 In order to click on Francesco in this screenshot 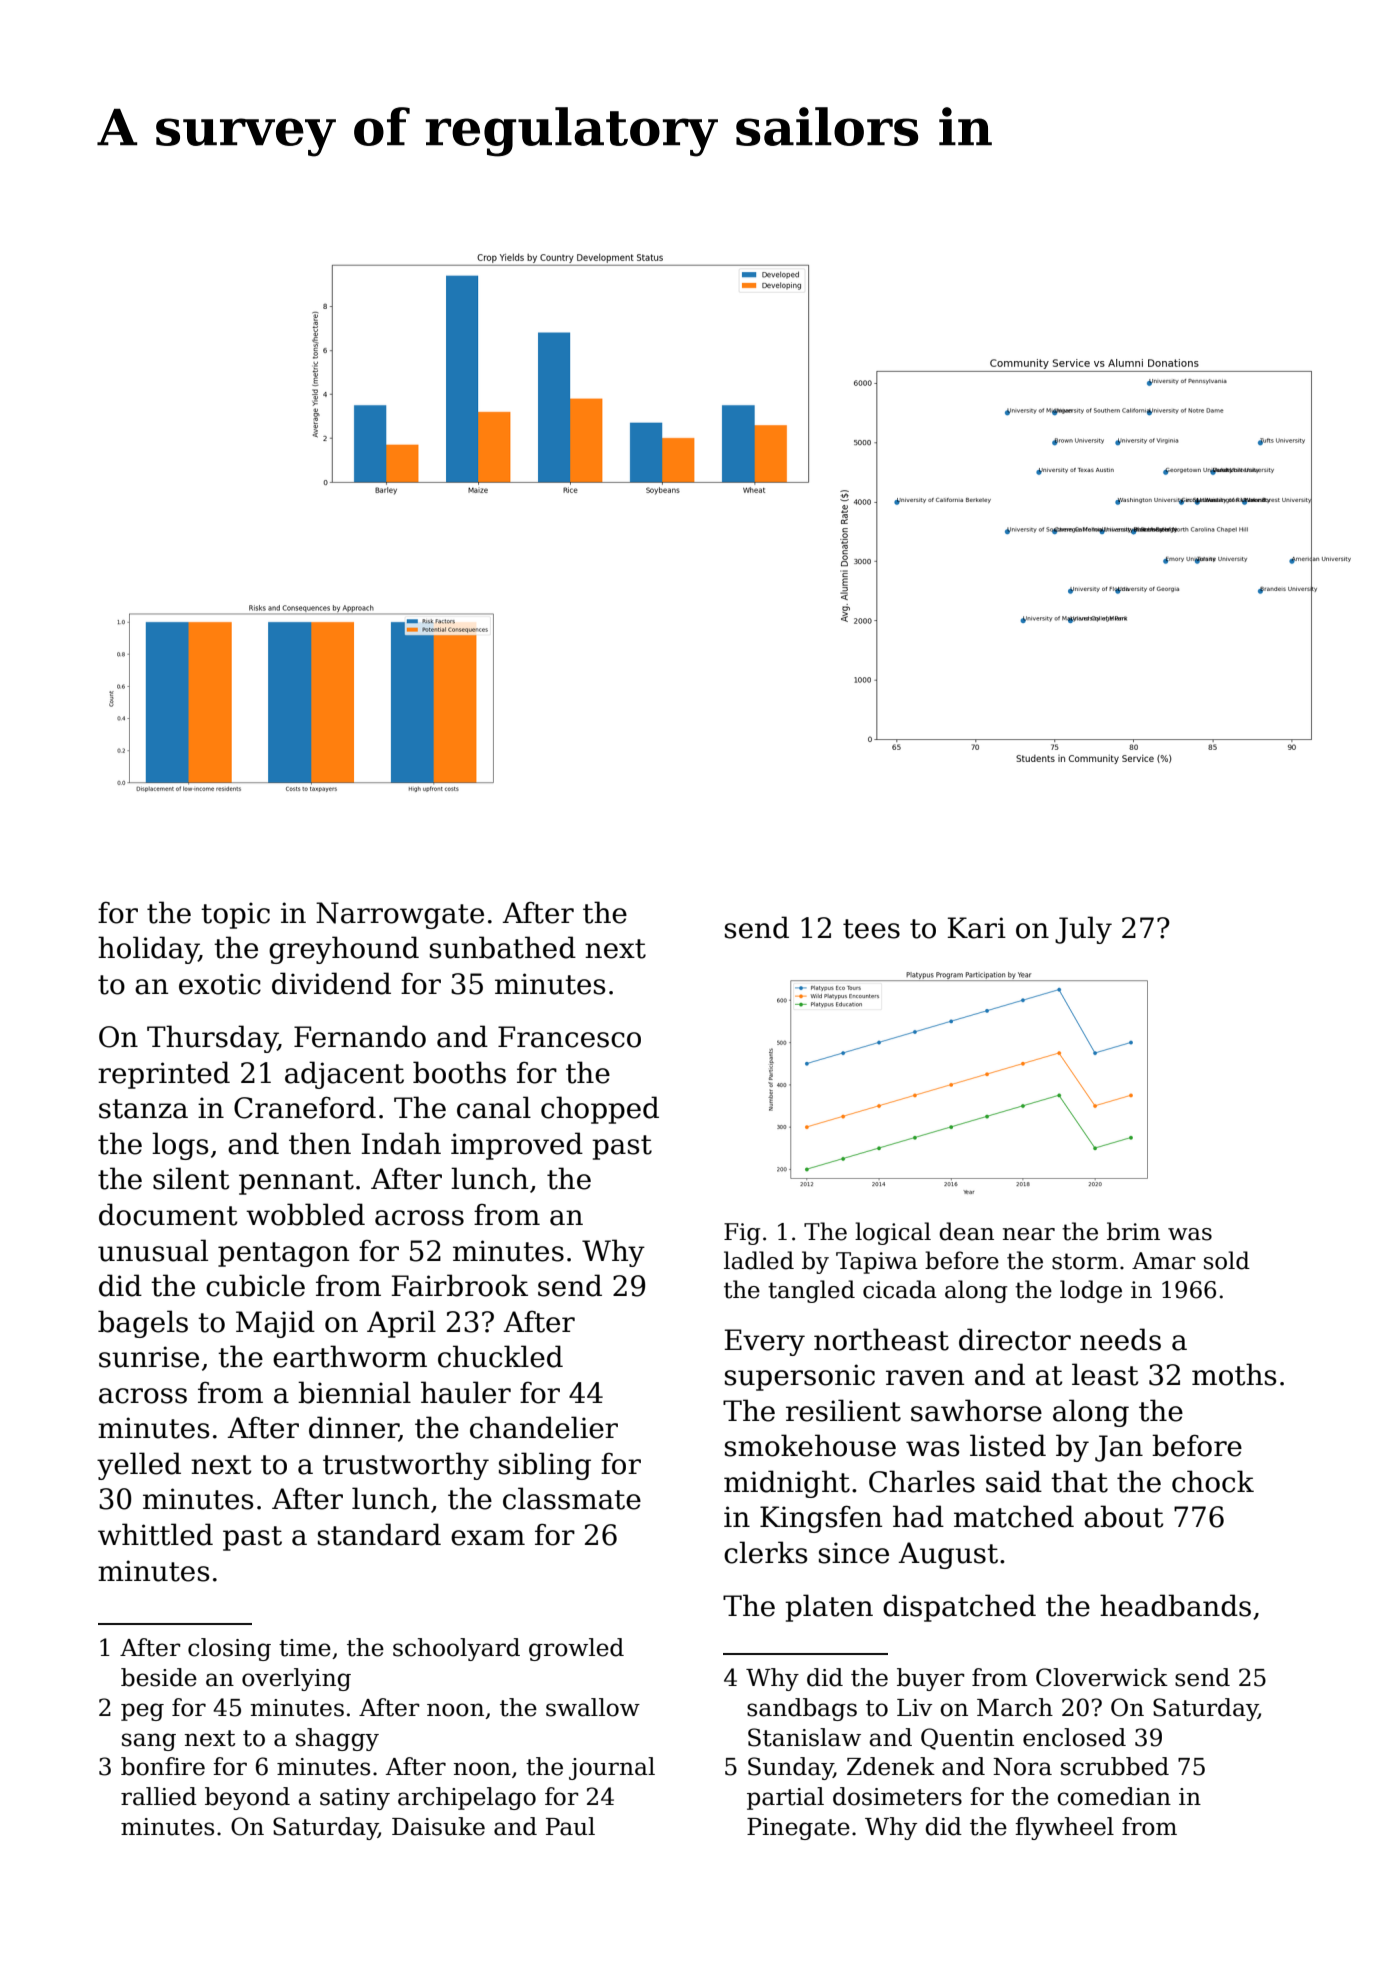, I will do `click(569, 1037)`.
